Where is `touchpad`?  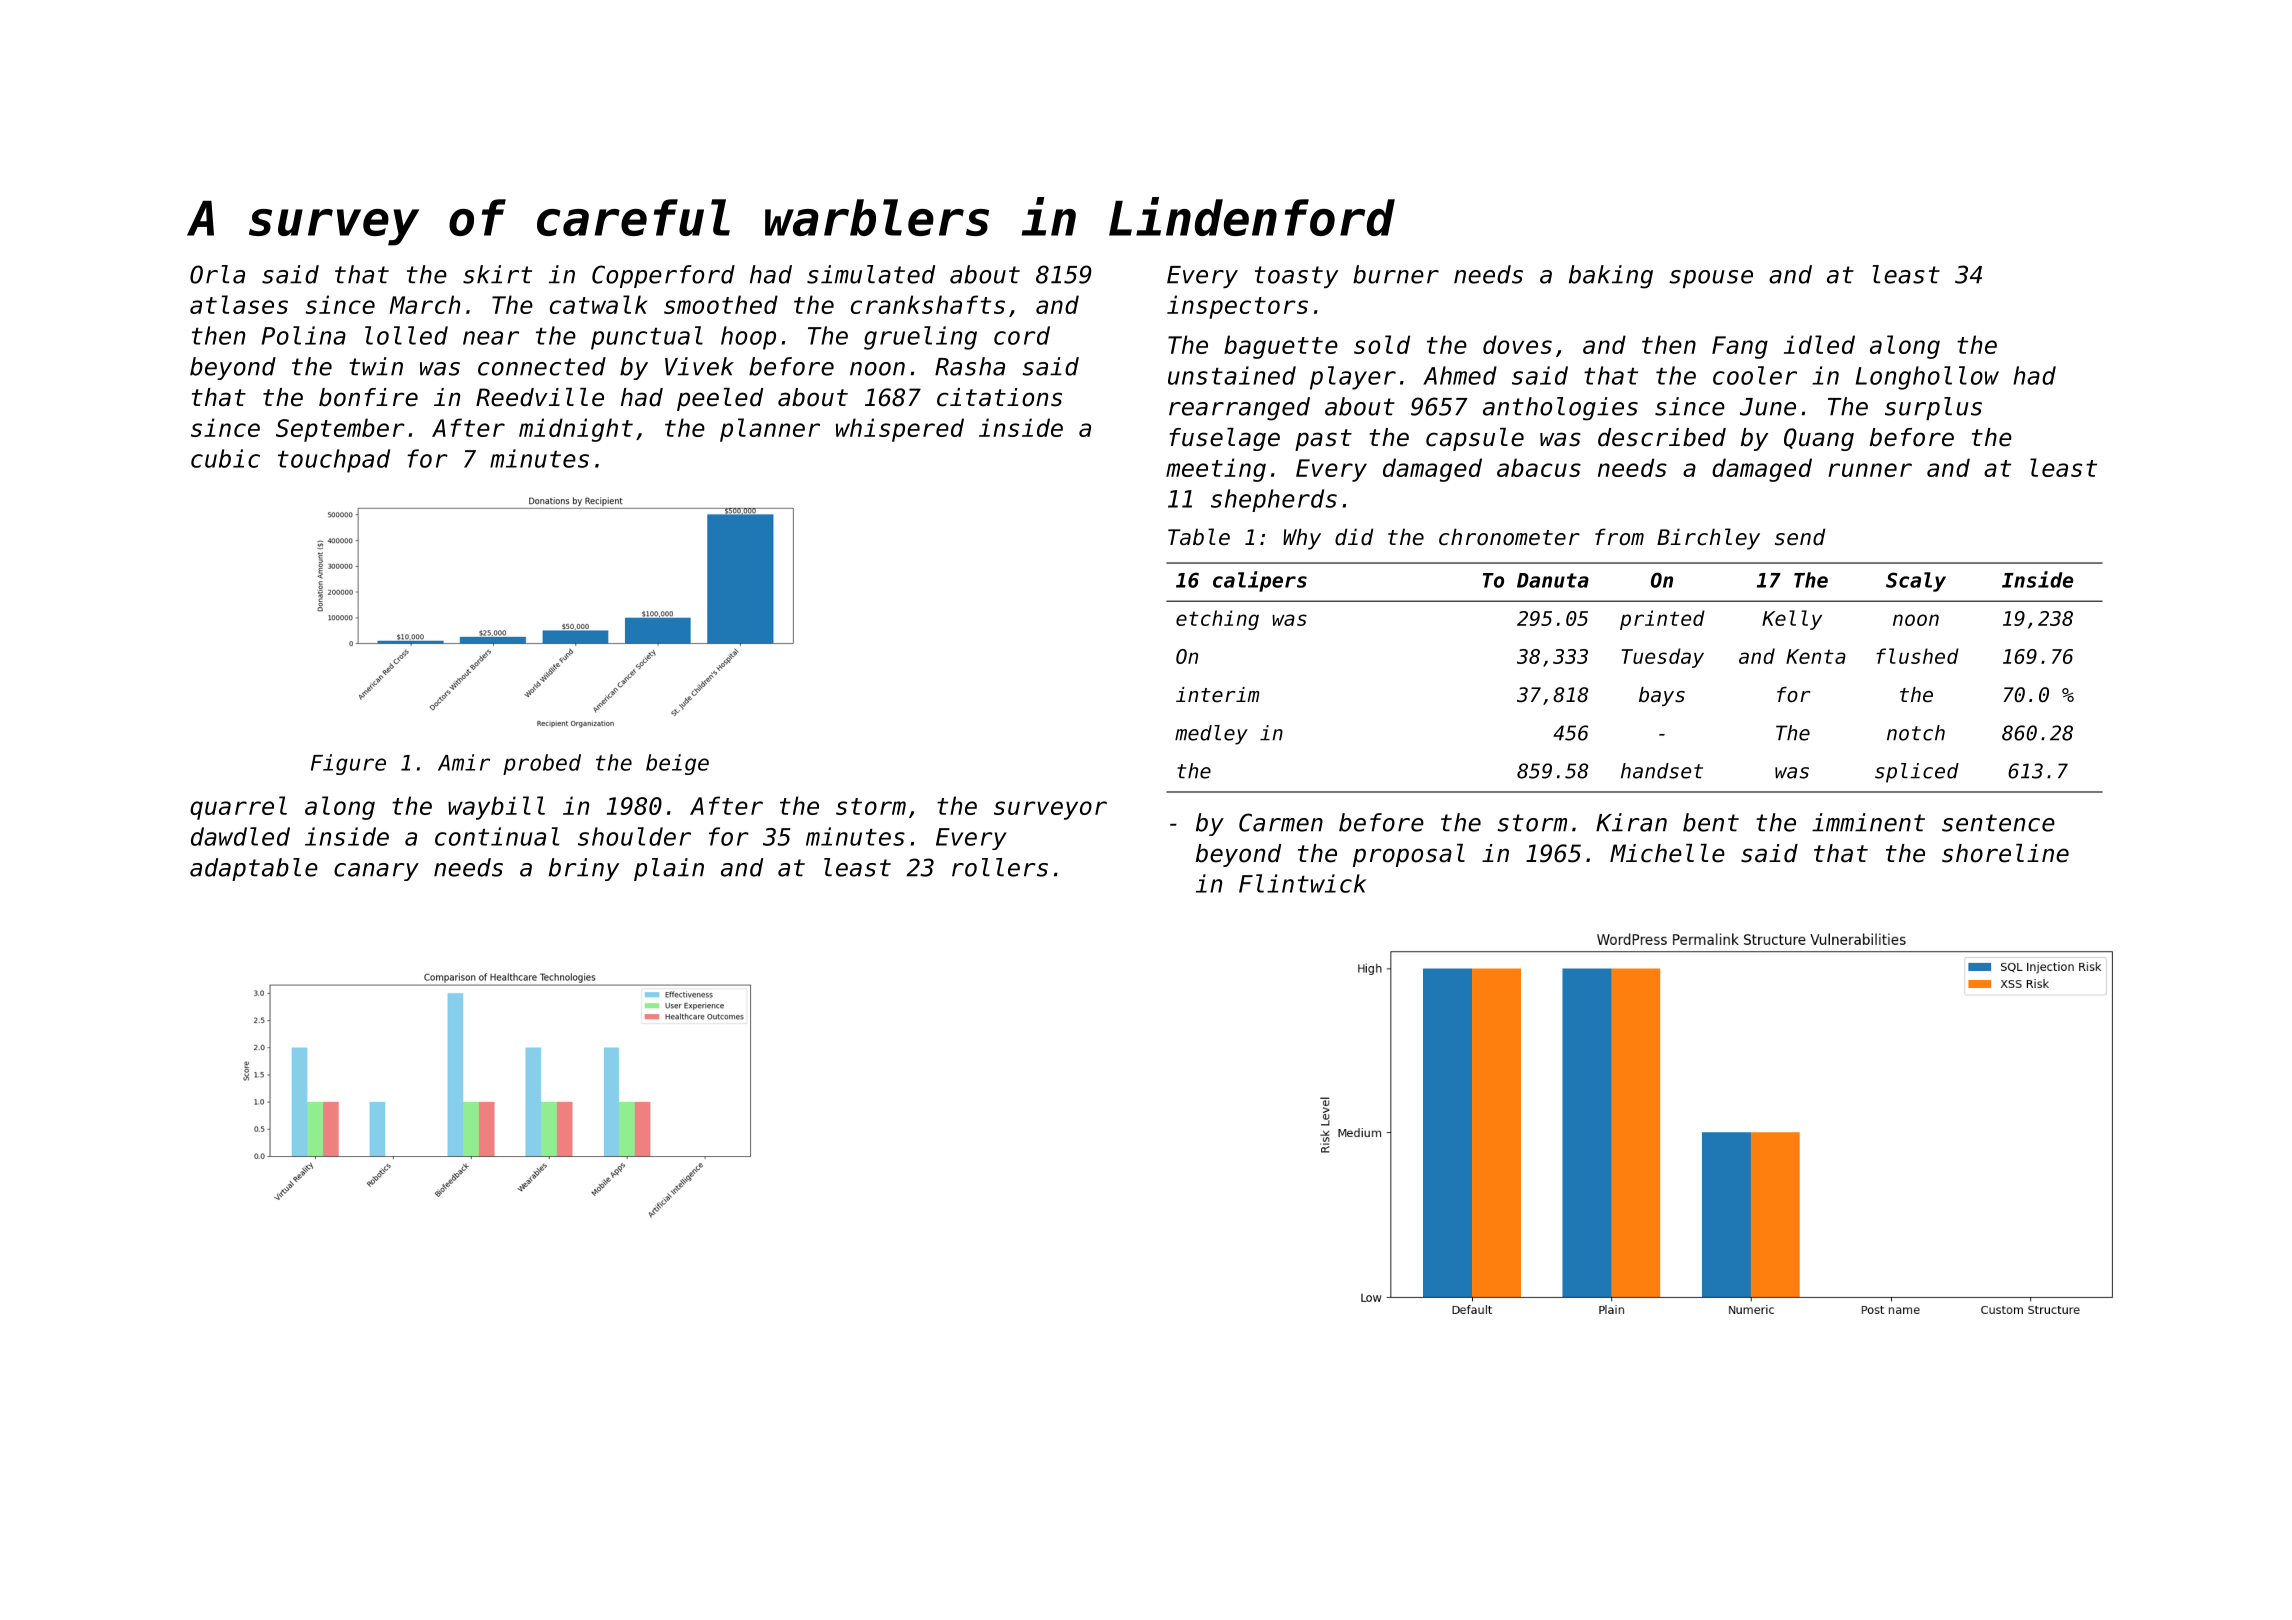 touchpad is located at coordinates (334, 461).
